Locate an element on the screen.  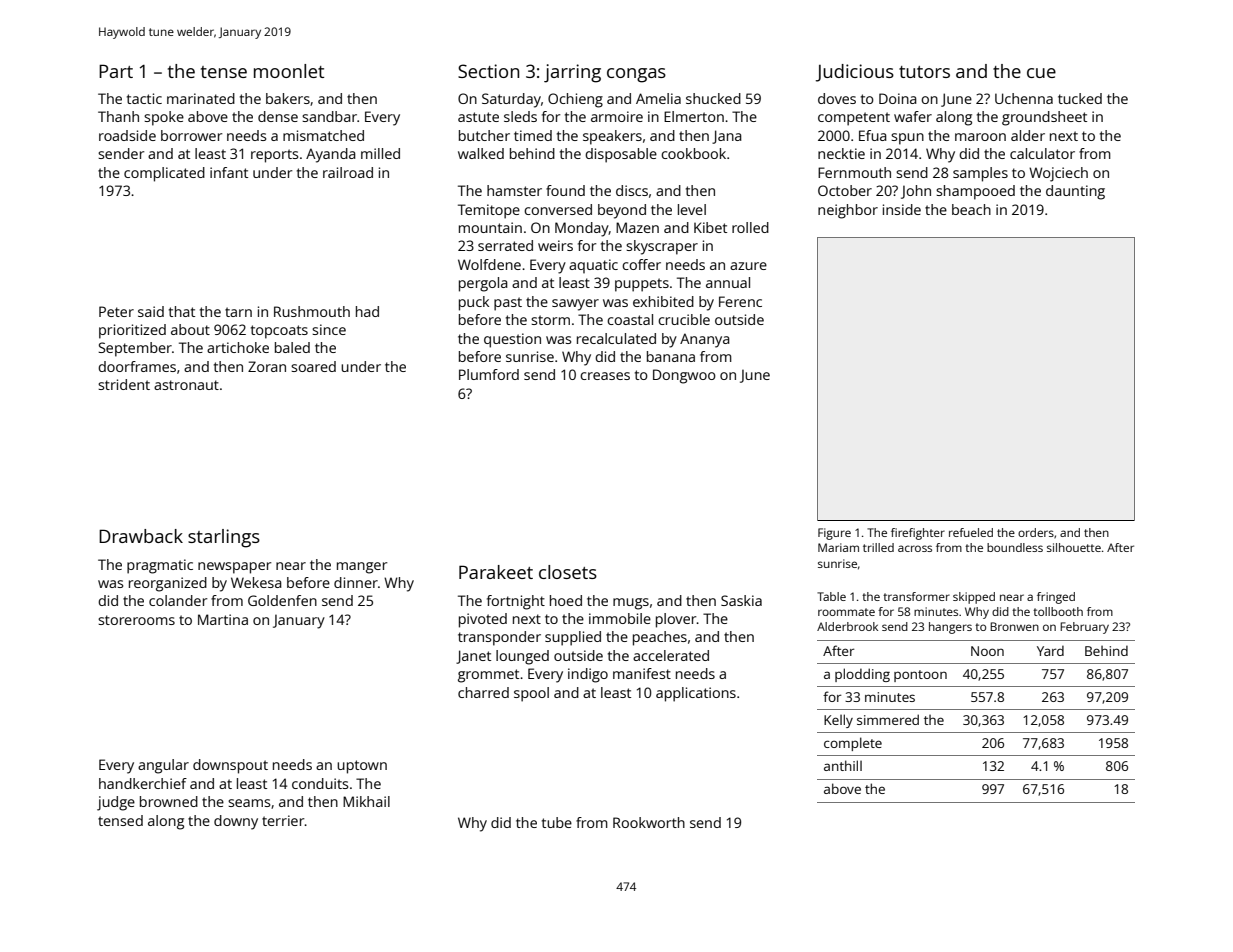
astronaut is located at coordinates (186, 385).
